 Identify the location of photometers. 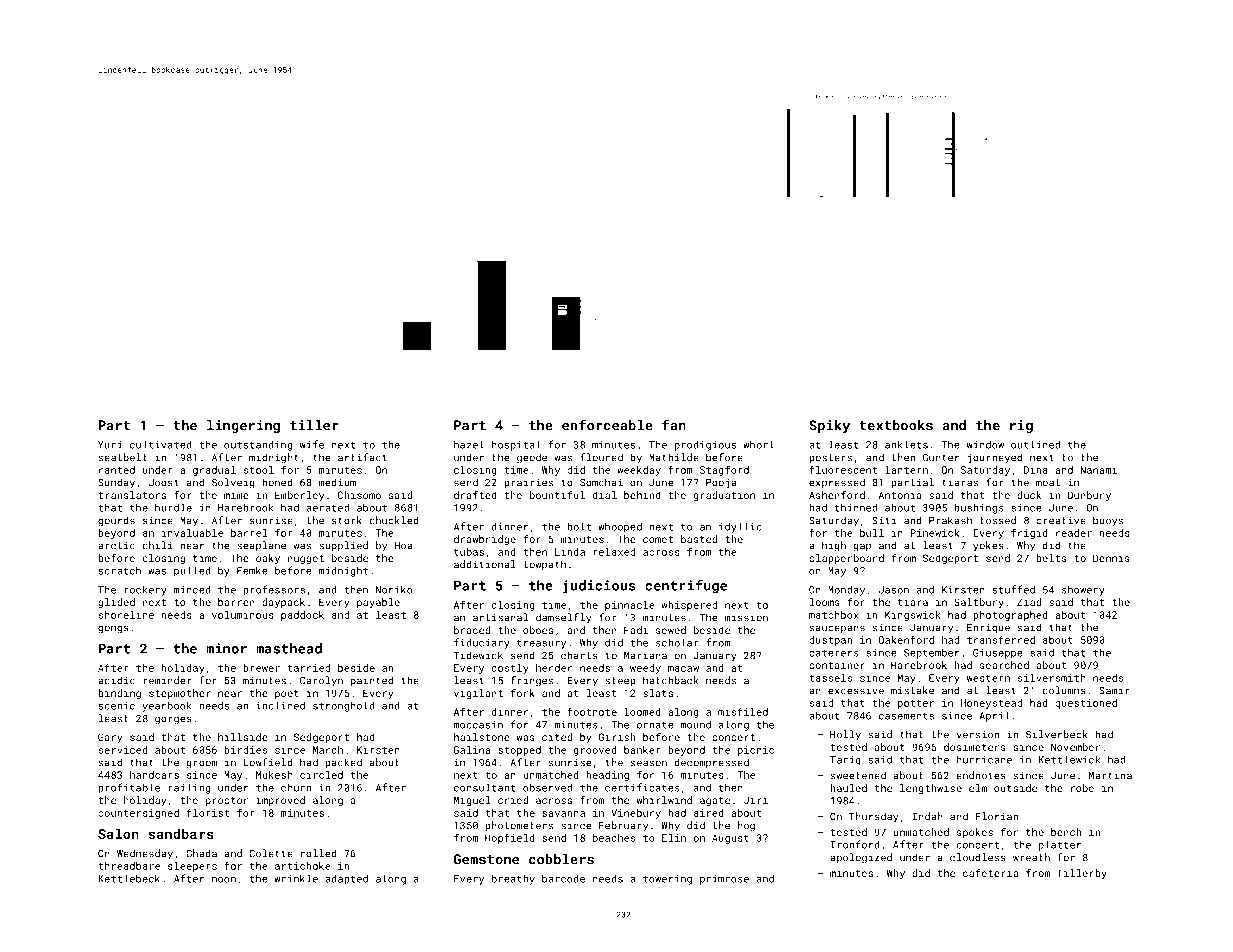
(519, 826).
